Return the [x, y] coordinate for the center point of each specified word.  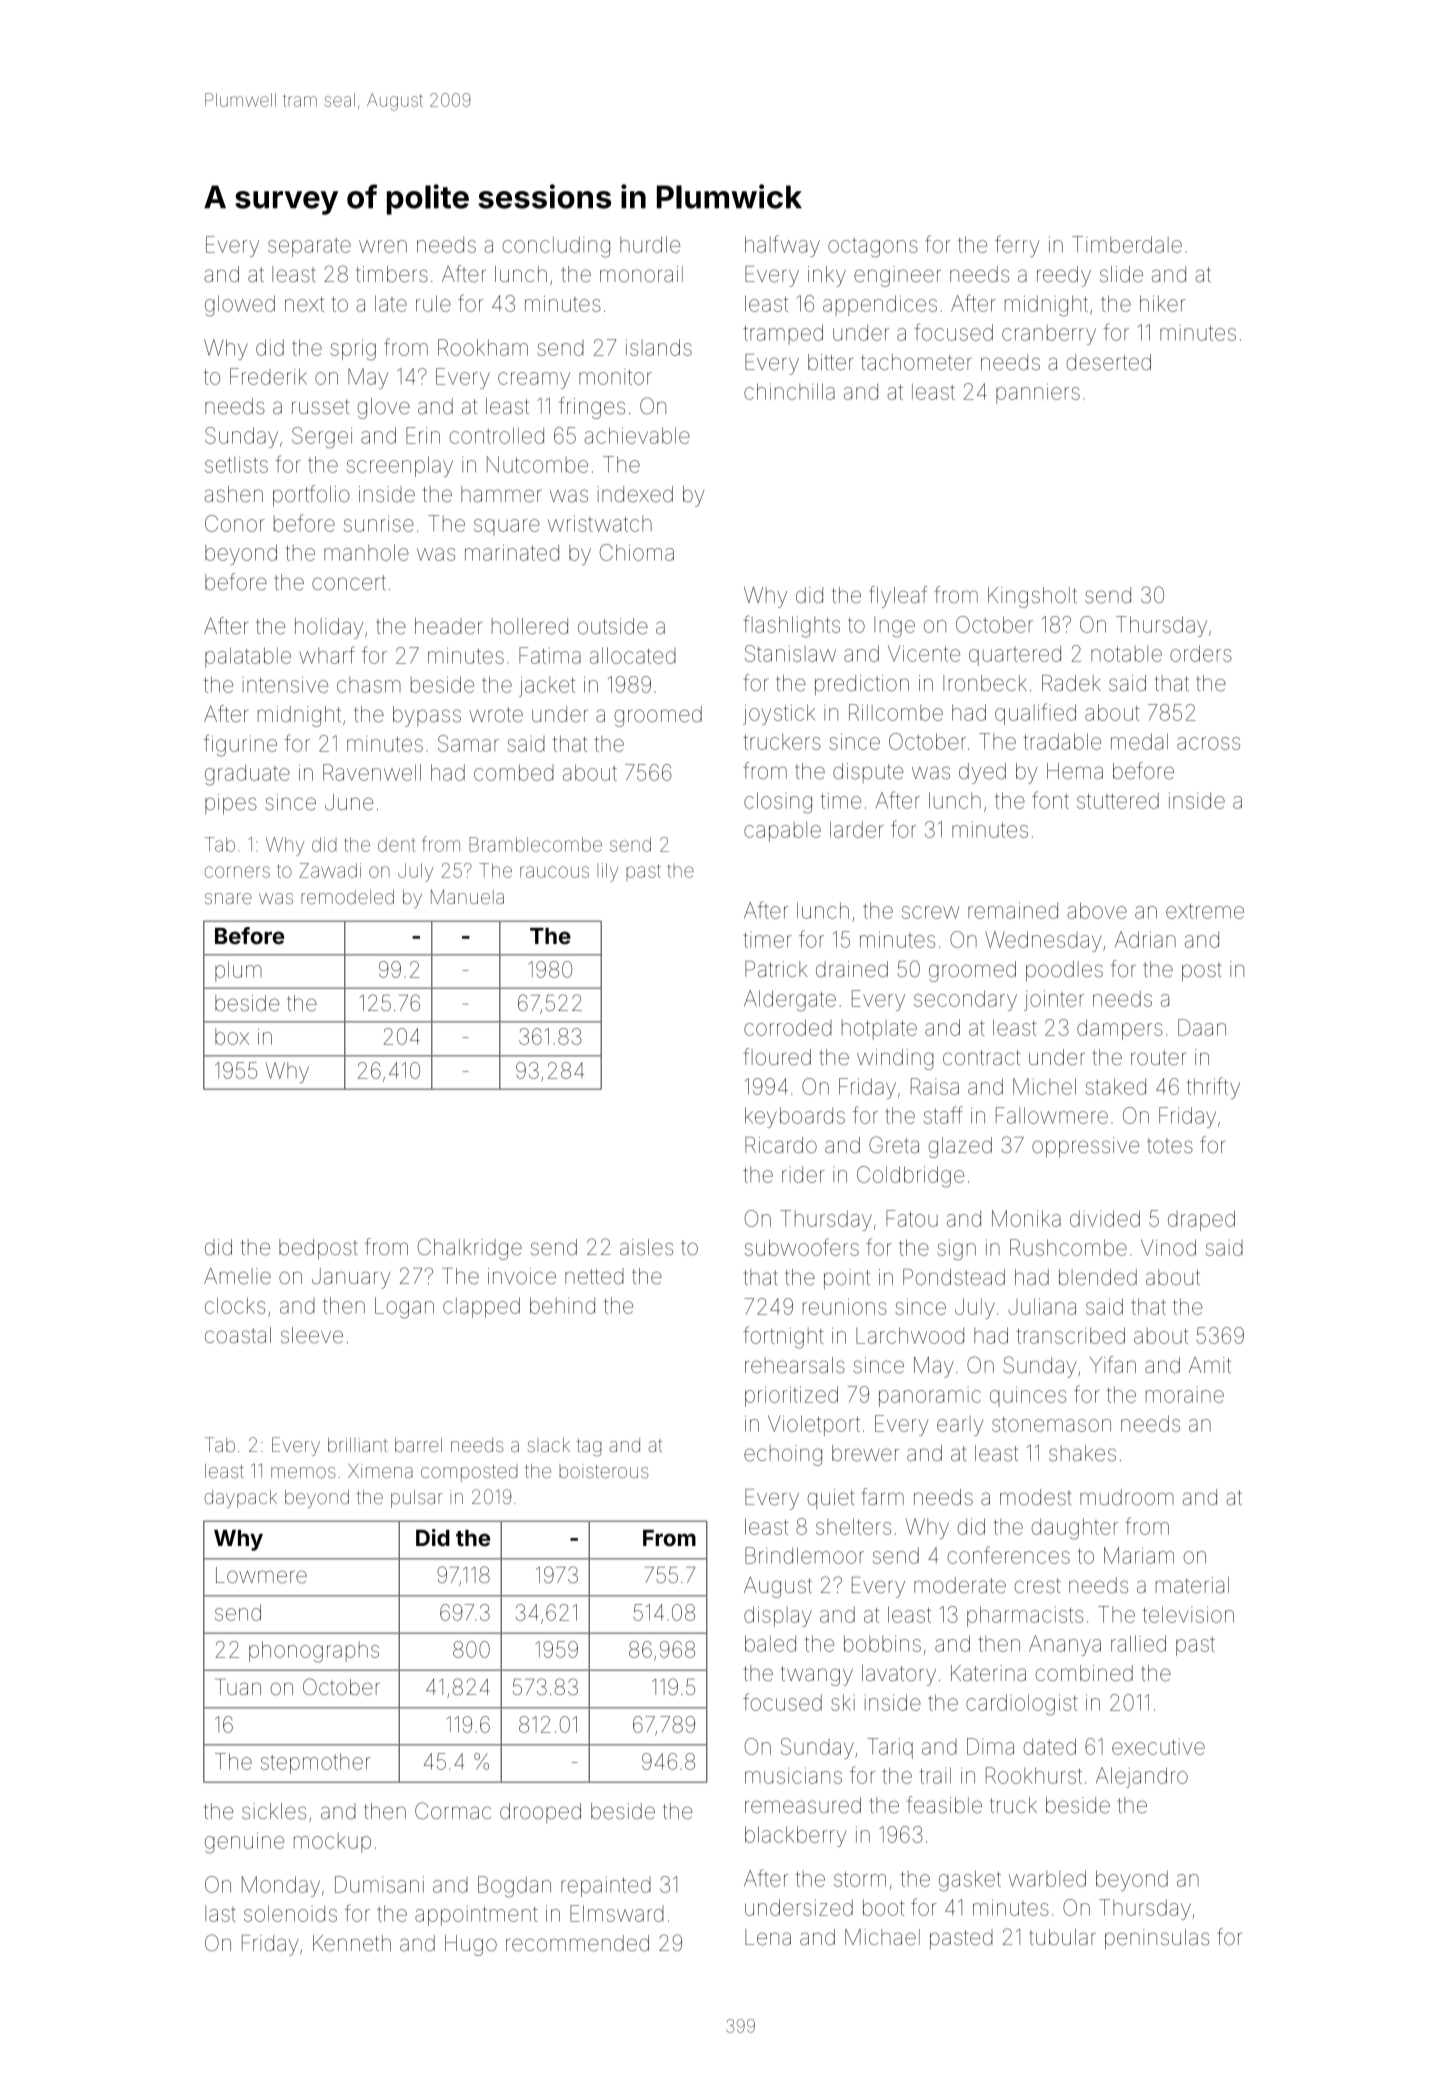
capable [782, 832]
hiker [1162, 303]
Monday [281, 1886]
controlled [496, 435]
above [1097, 910]
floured [777, 1056]
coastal [238, 1335]
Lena [768, 1937]
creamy [534, 380]
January [351, 1278]
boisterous [604, 1471]
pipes [231, 804]
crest [1037, 1586]
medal [1139, 741]
